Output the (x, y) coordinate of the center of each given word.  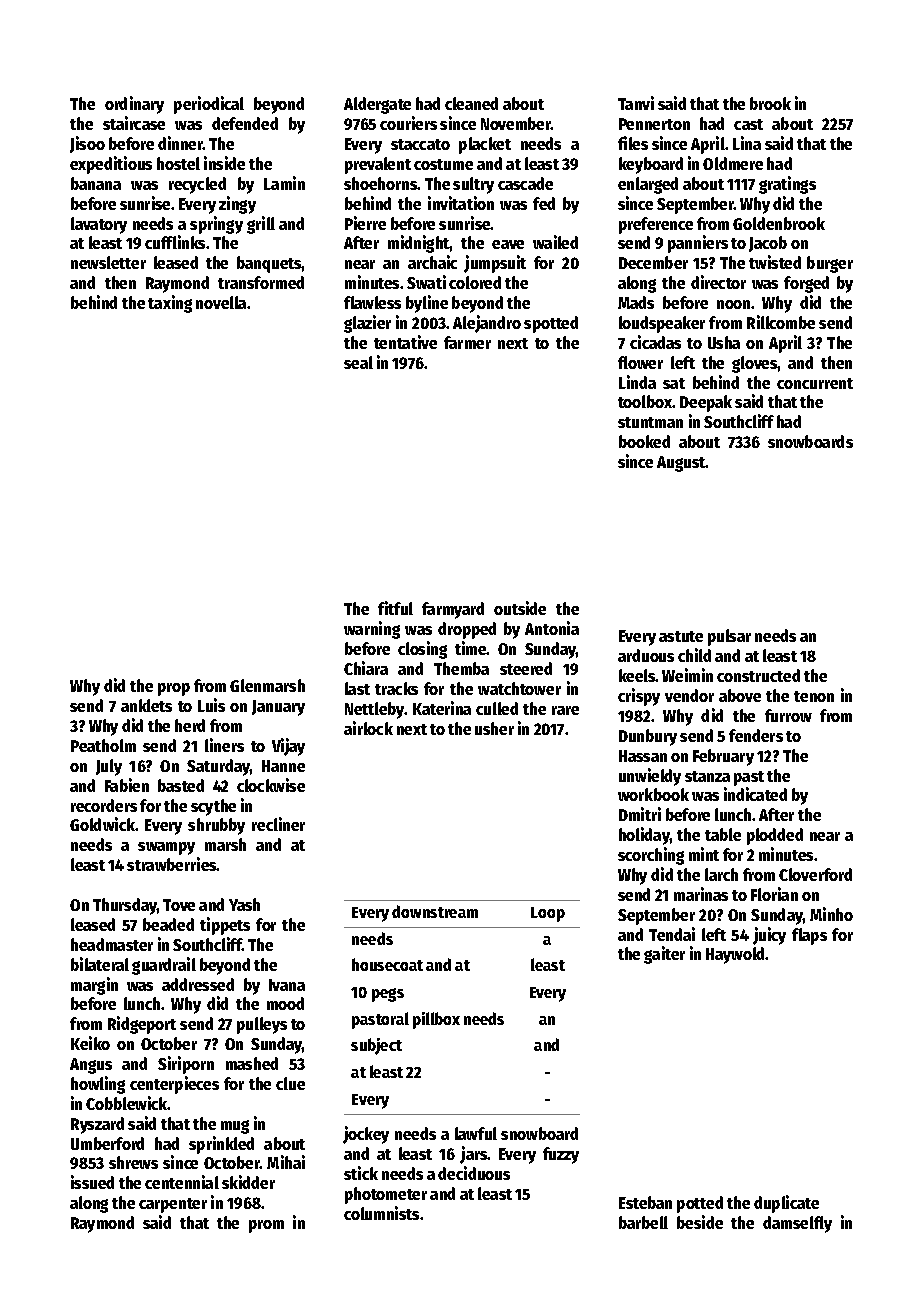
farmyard (453, 610)
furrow (788, 715)
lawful (476, 1133)
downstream (435, 911)
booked (644, 441)
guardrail (164, 966)
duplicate (786, 1204)
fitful (395, 608)
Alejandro (487, 324)
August (681, 464)
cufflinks (175, 242)
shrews (133, 1162)
